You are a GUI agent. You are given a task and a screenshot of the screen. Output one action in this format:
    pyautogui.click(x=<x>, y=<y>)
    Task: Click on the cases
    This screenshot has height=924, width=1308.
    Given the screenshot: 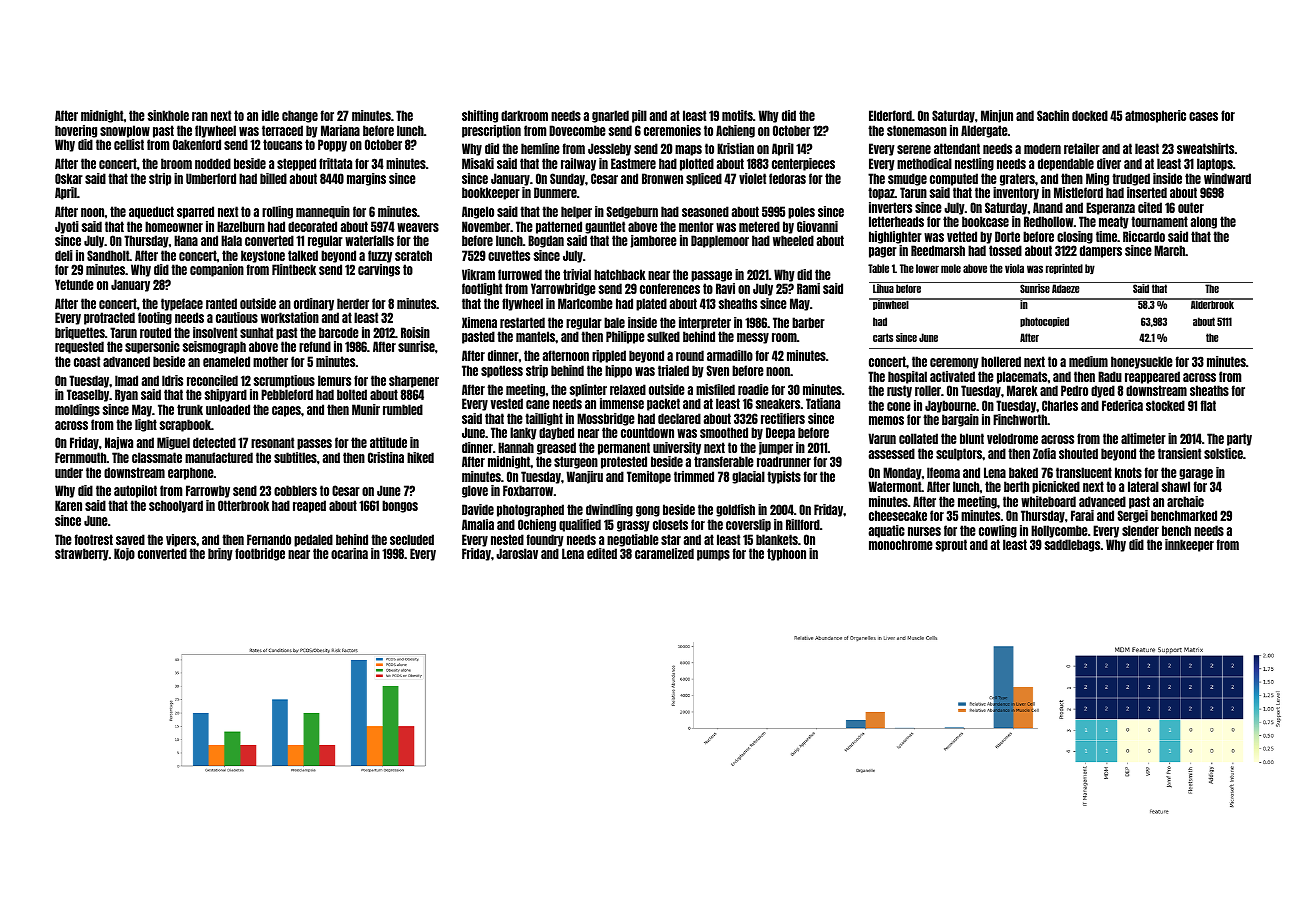 What is the action you would take?
    pyautogui.click(x=1203, y=116)
